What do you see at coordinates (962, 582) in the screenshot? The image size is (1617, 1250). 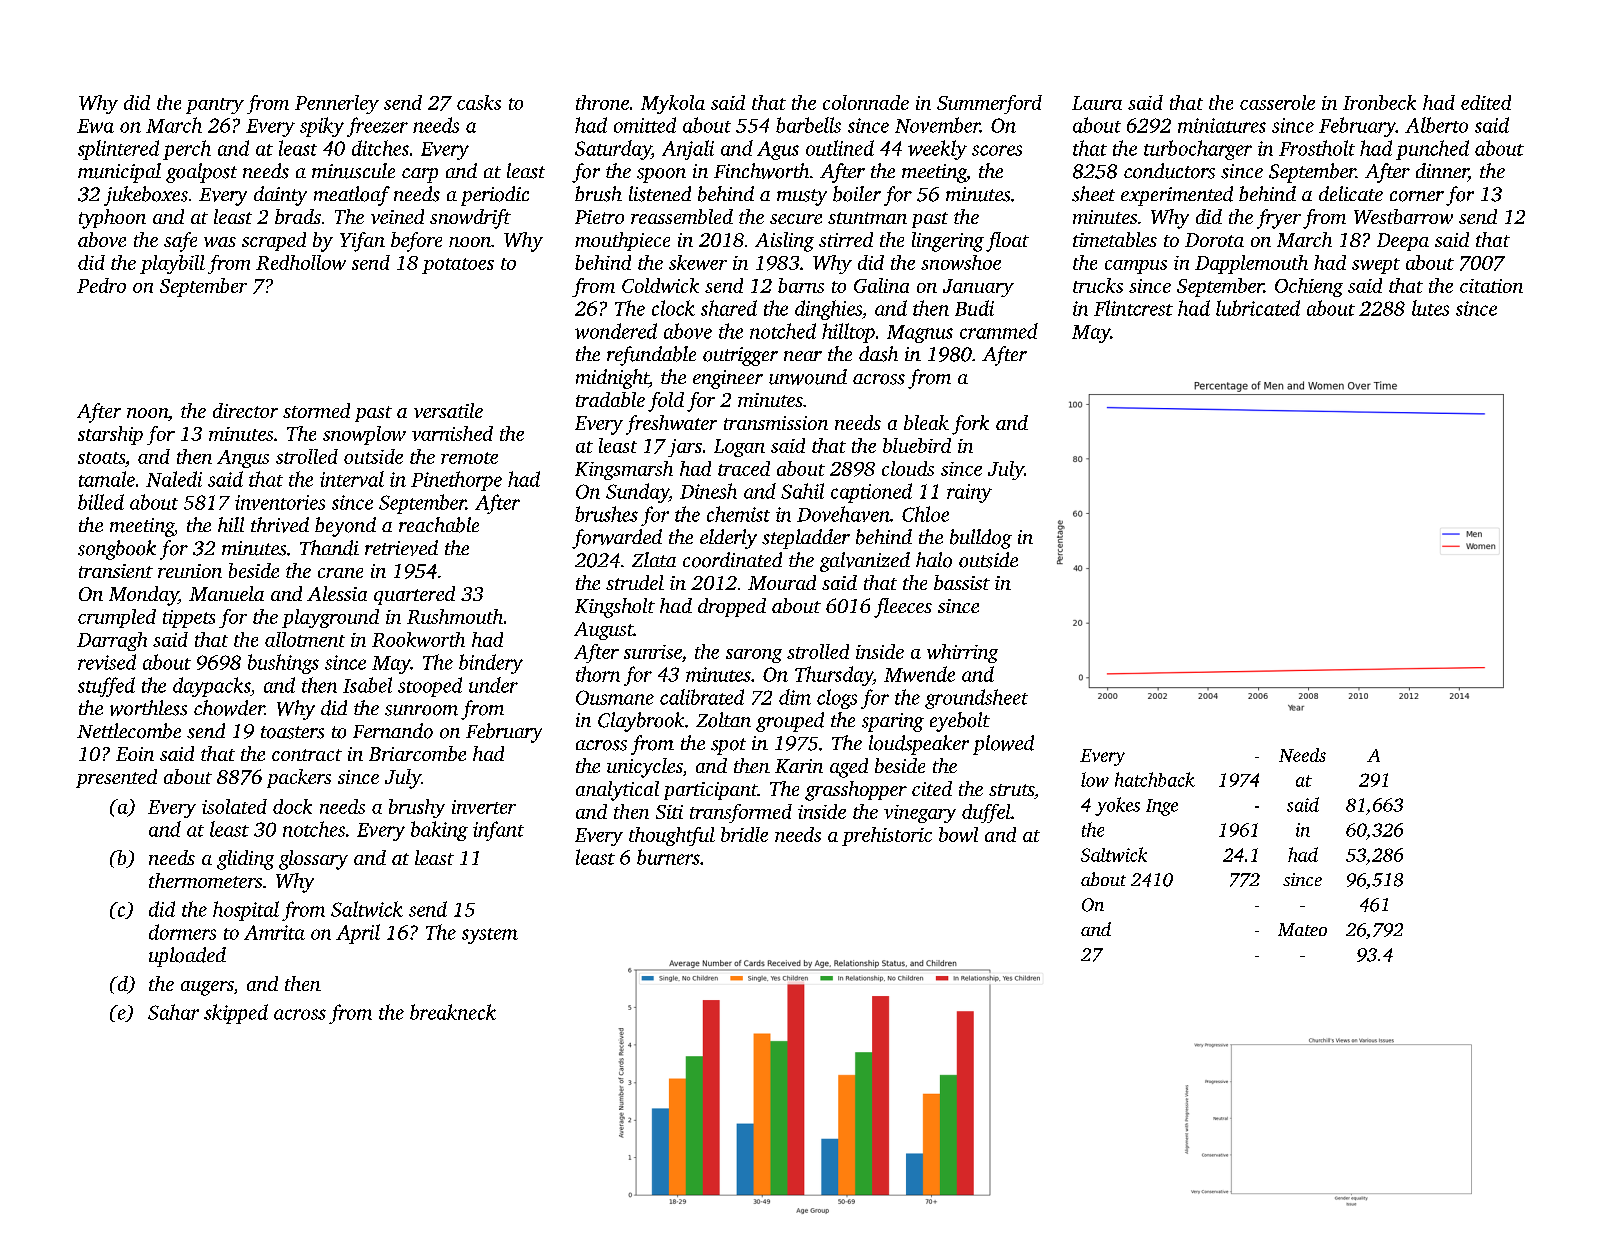 I see `bassist` at bounding box center [962, 582].
